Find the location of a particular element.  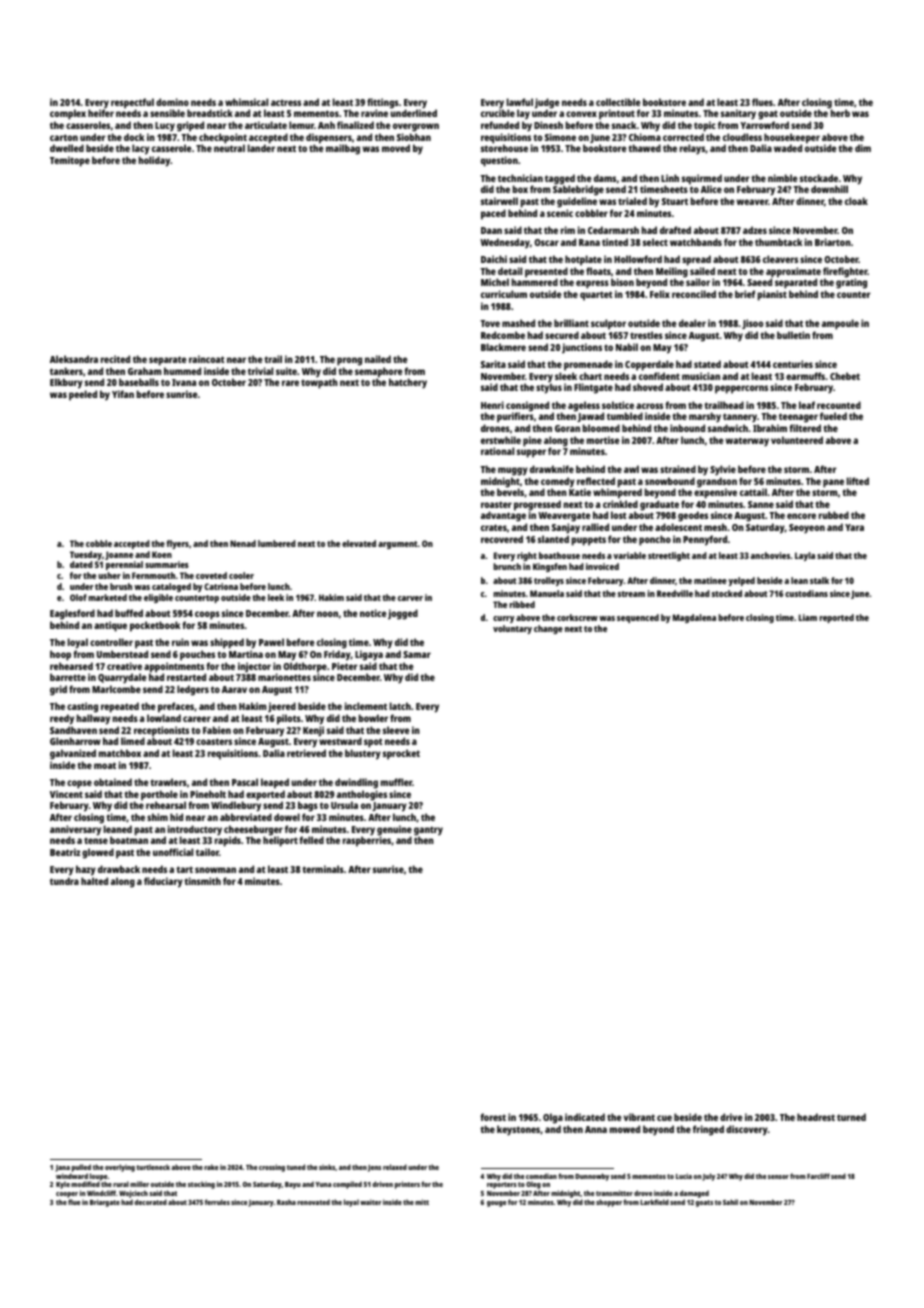

compiled is located at coordinates (347, 1185).
